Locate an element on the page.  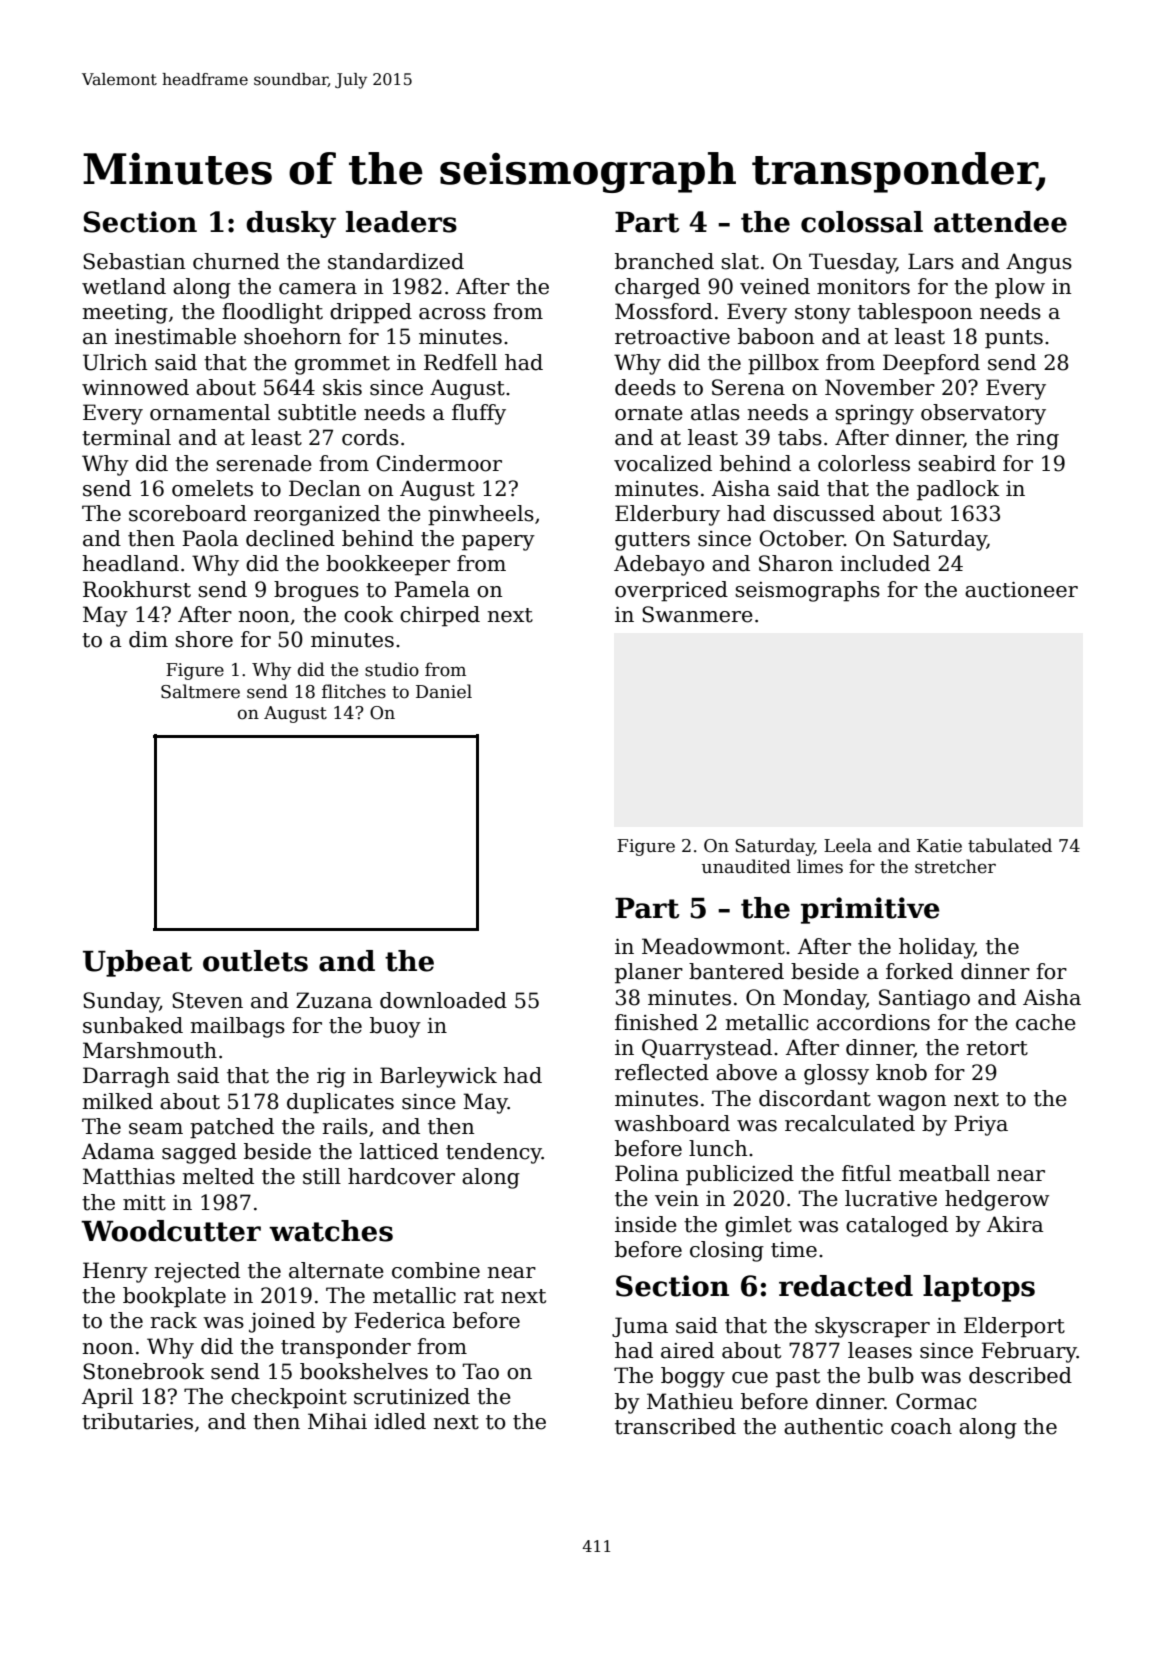
closing is located at coordinates (727, 1251).
